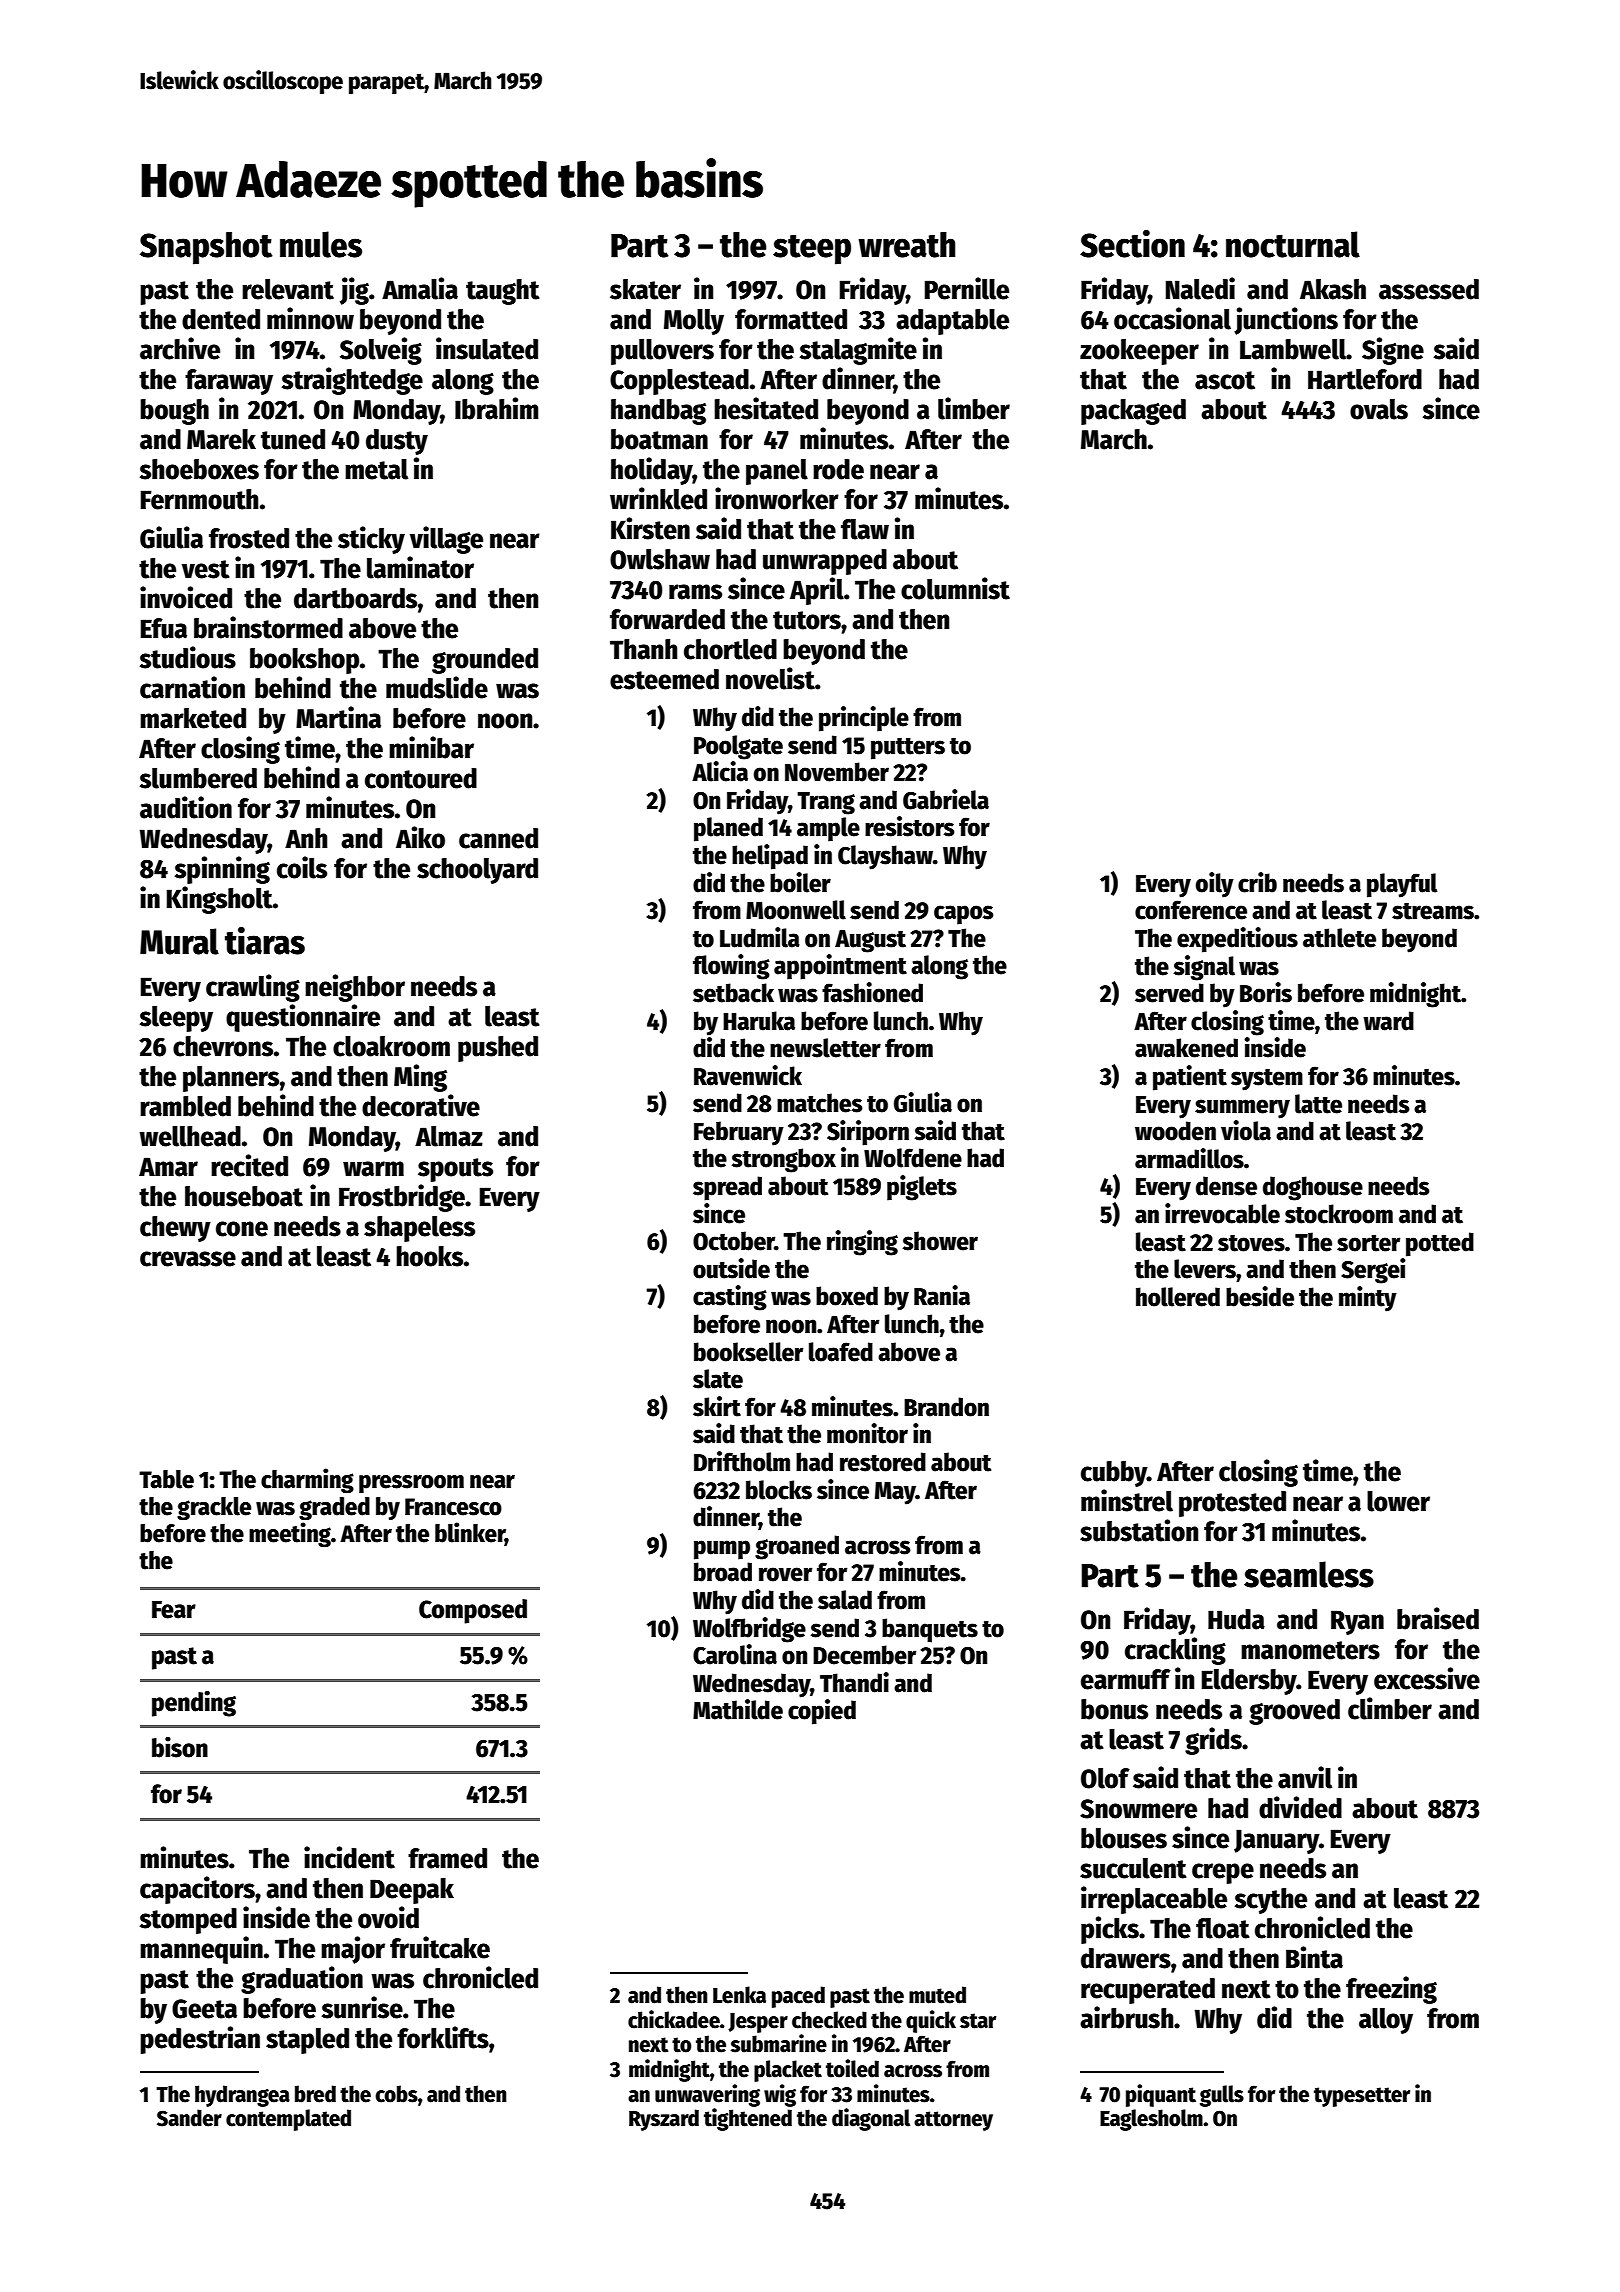  What do you see at coordinates (728, 829) in the screenshot?
I see `planed` at bounding box center [728, 829].
